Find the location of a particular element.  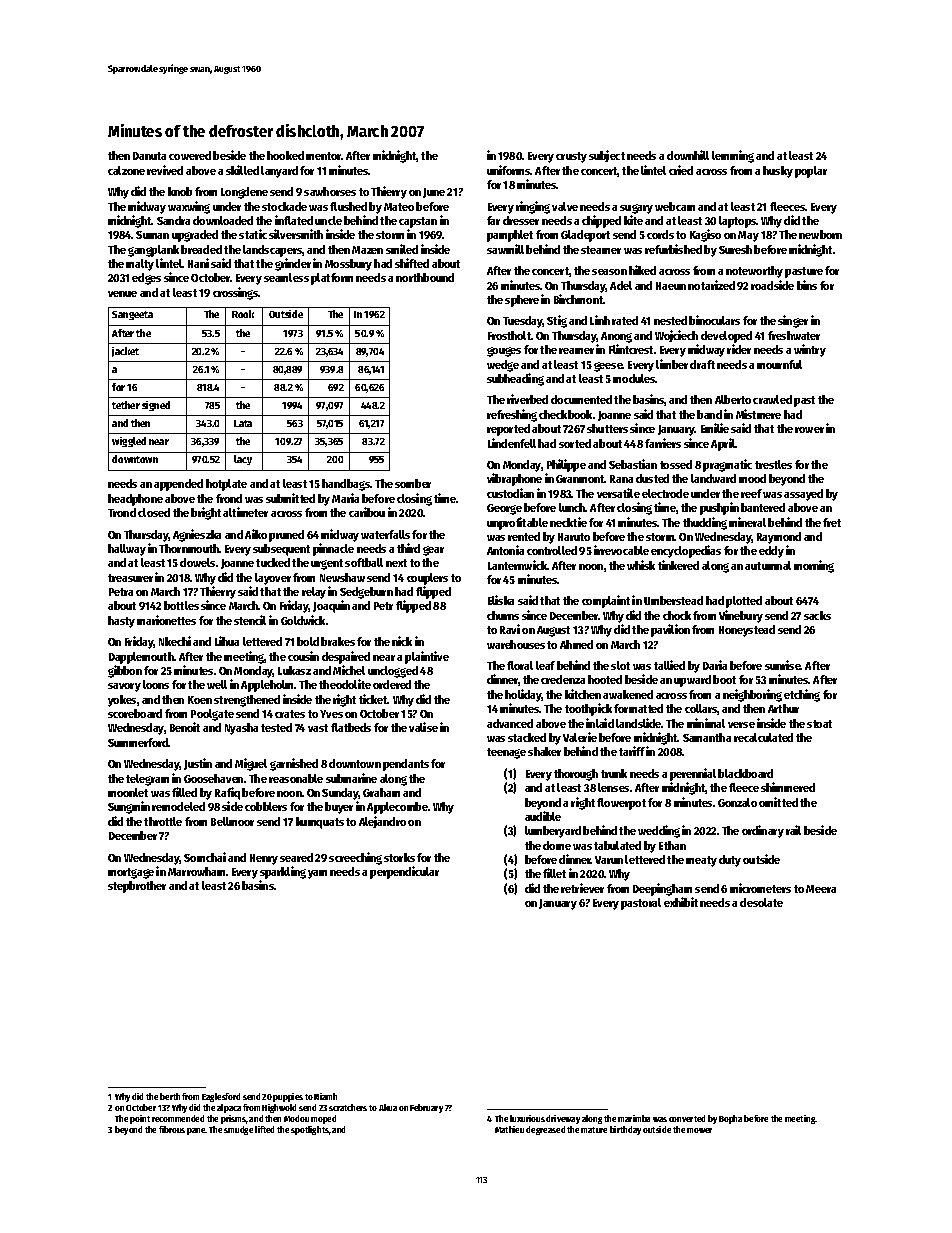

stepbrother is located at coordinates (137, 887).
